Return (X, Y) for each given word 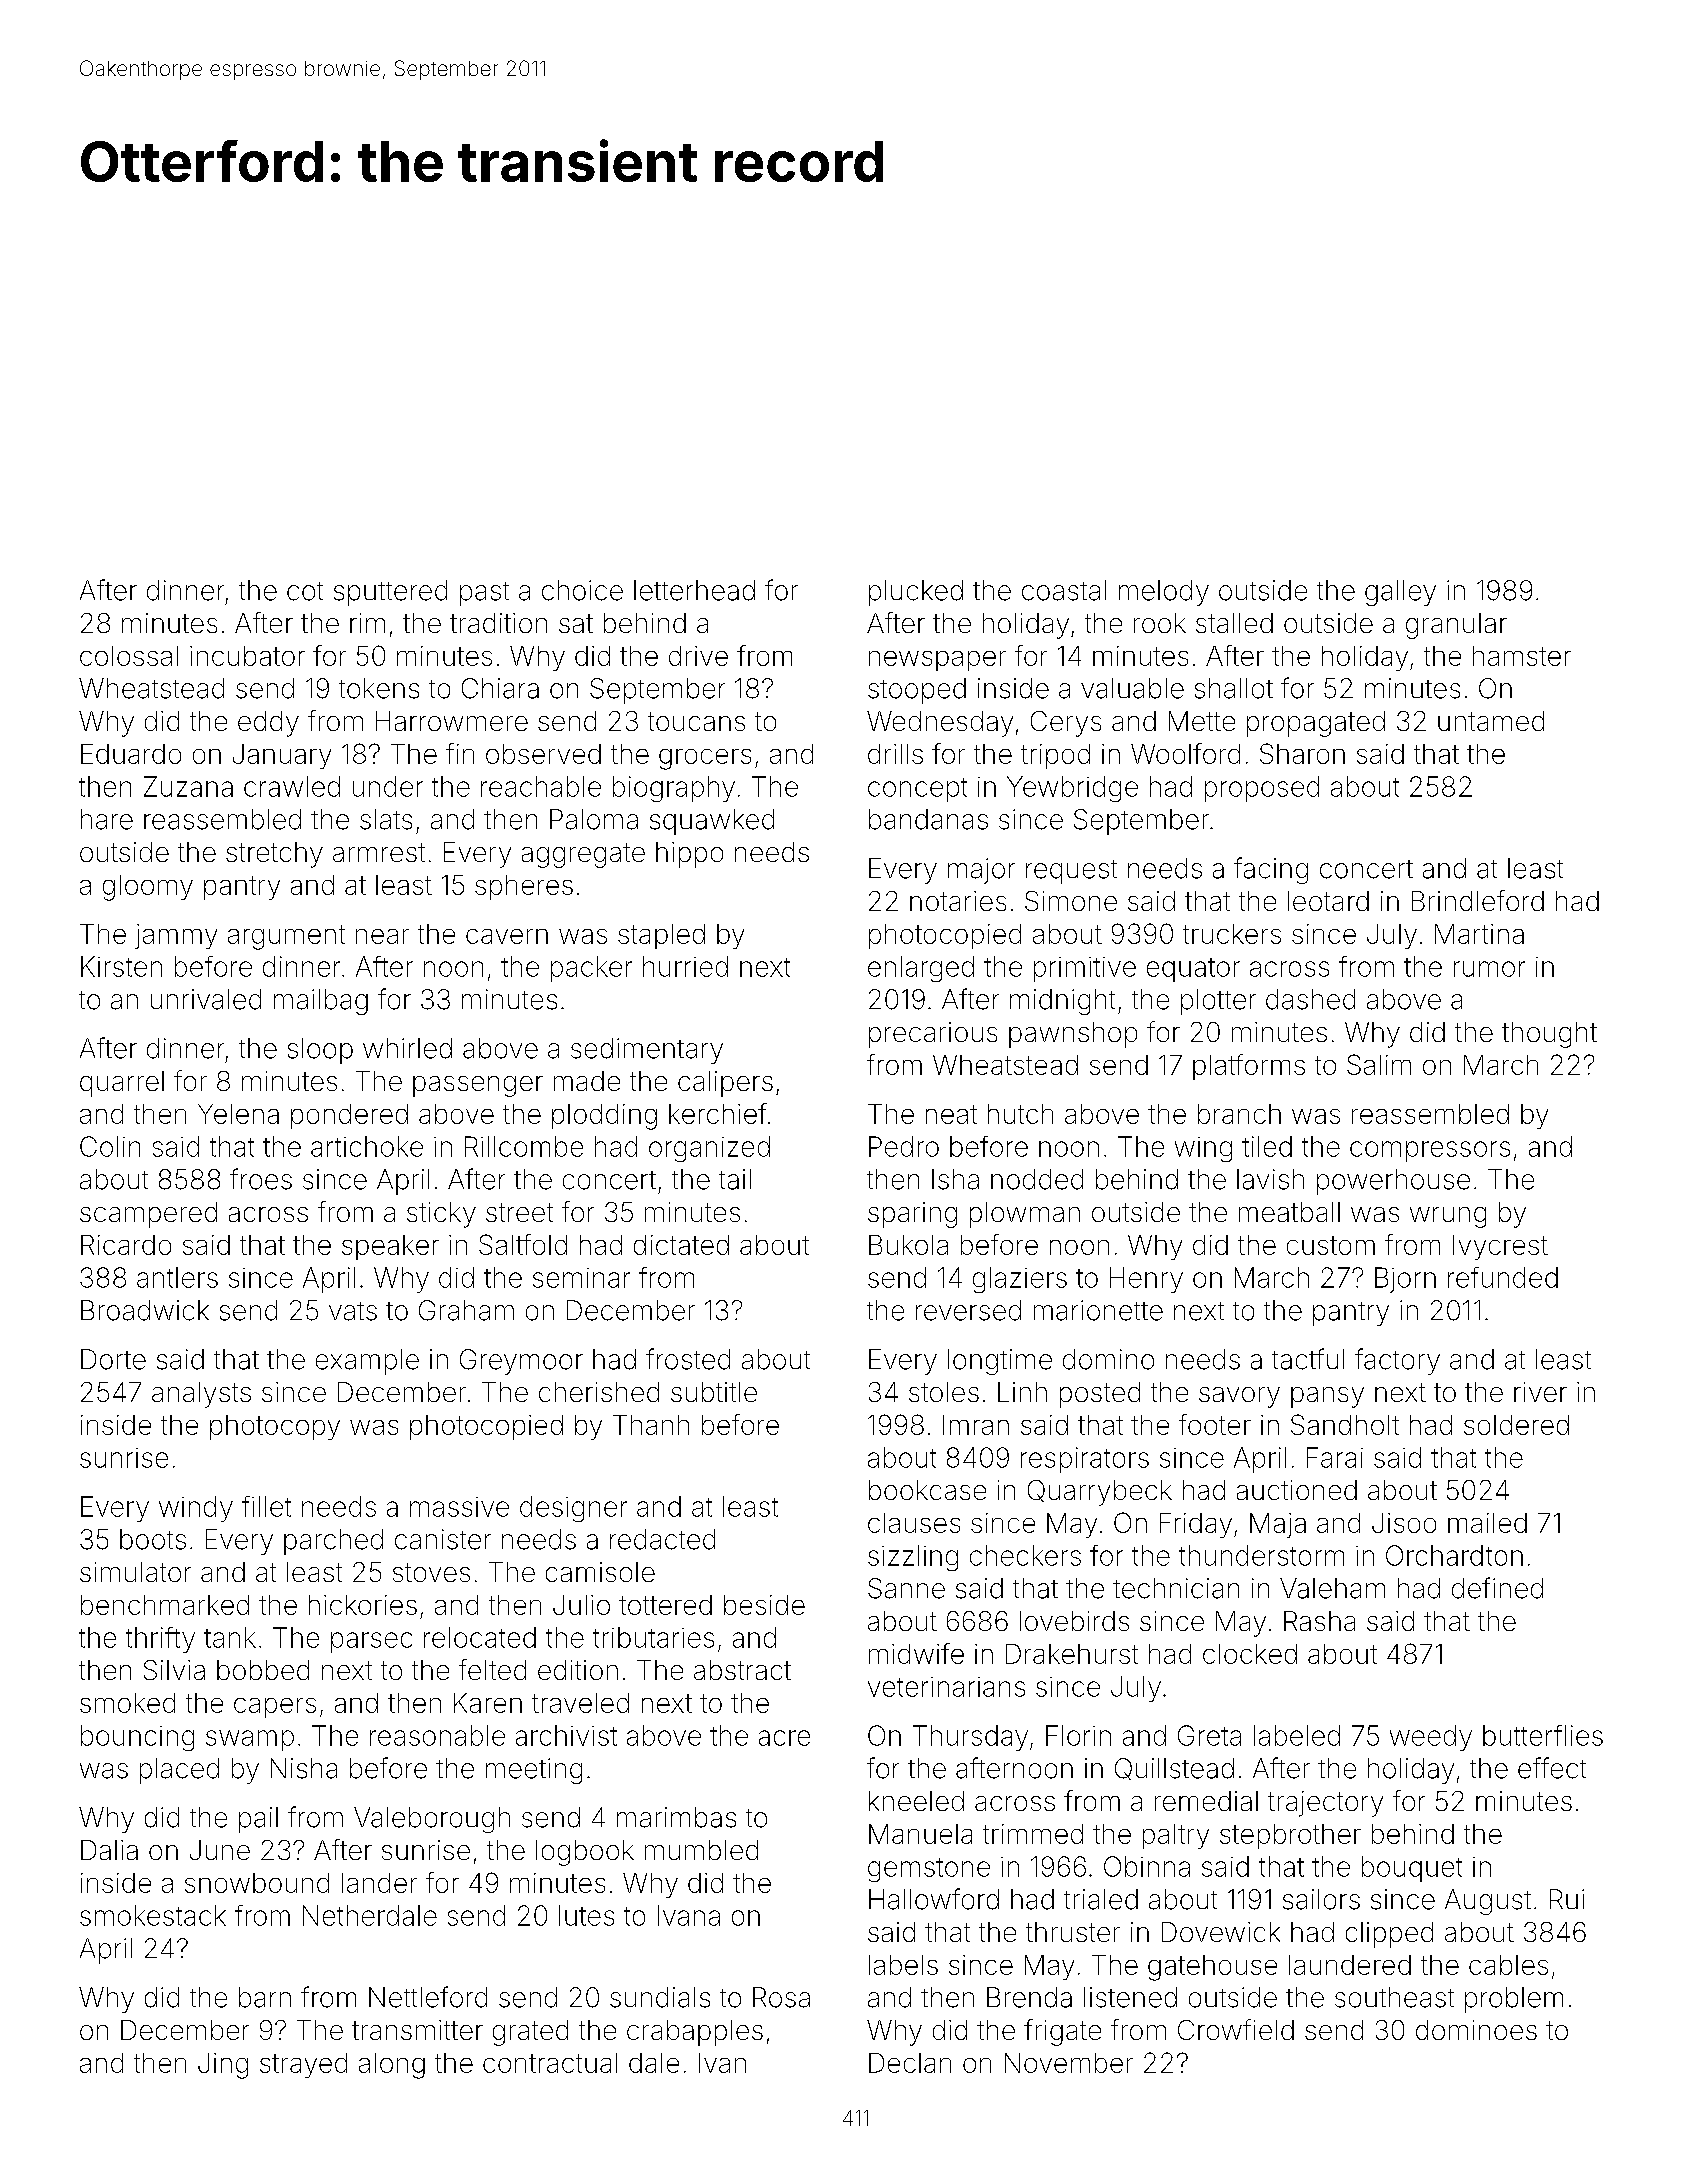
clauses (914, 1523)
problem (1514, 2000)
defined (1497, 1588)
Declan (910, 2063)
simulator (135, 1572)
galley (1400, 593)
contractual (550, 2063)
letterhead (694, 590)
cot (305, 591)
